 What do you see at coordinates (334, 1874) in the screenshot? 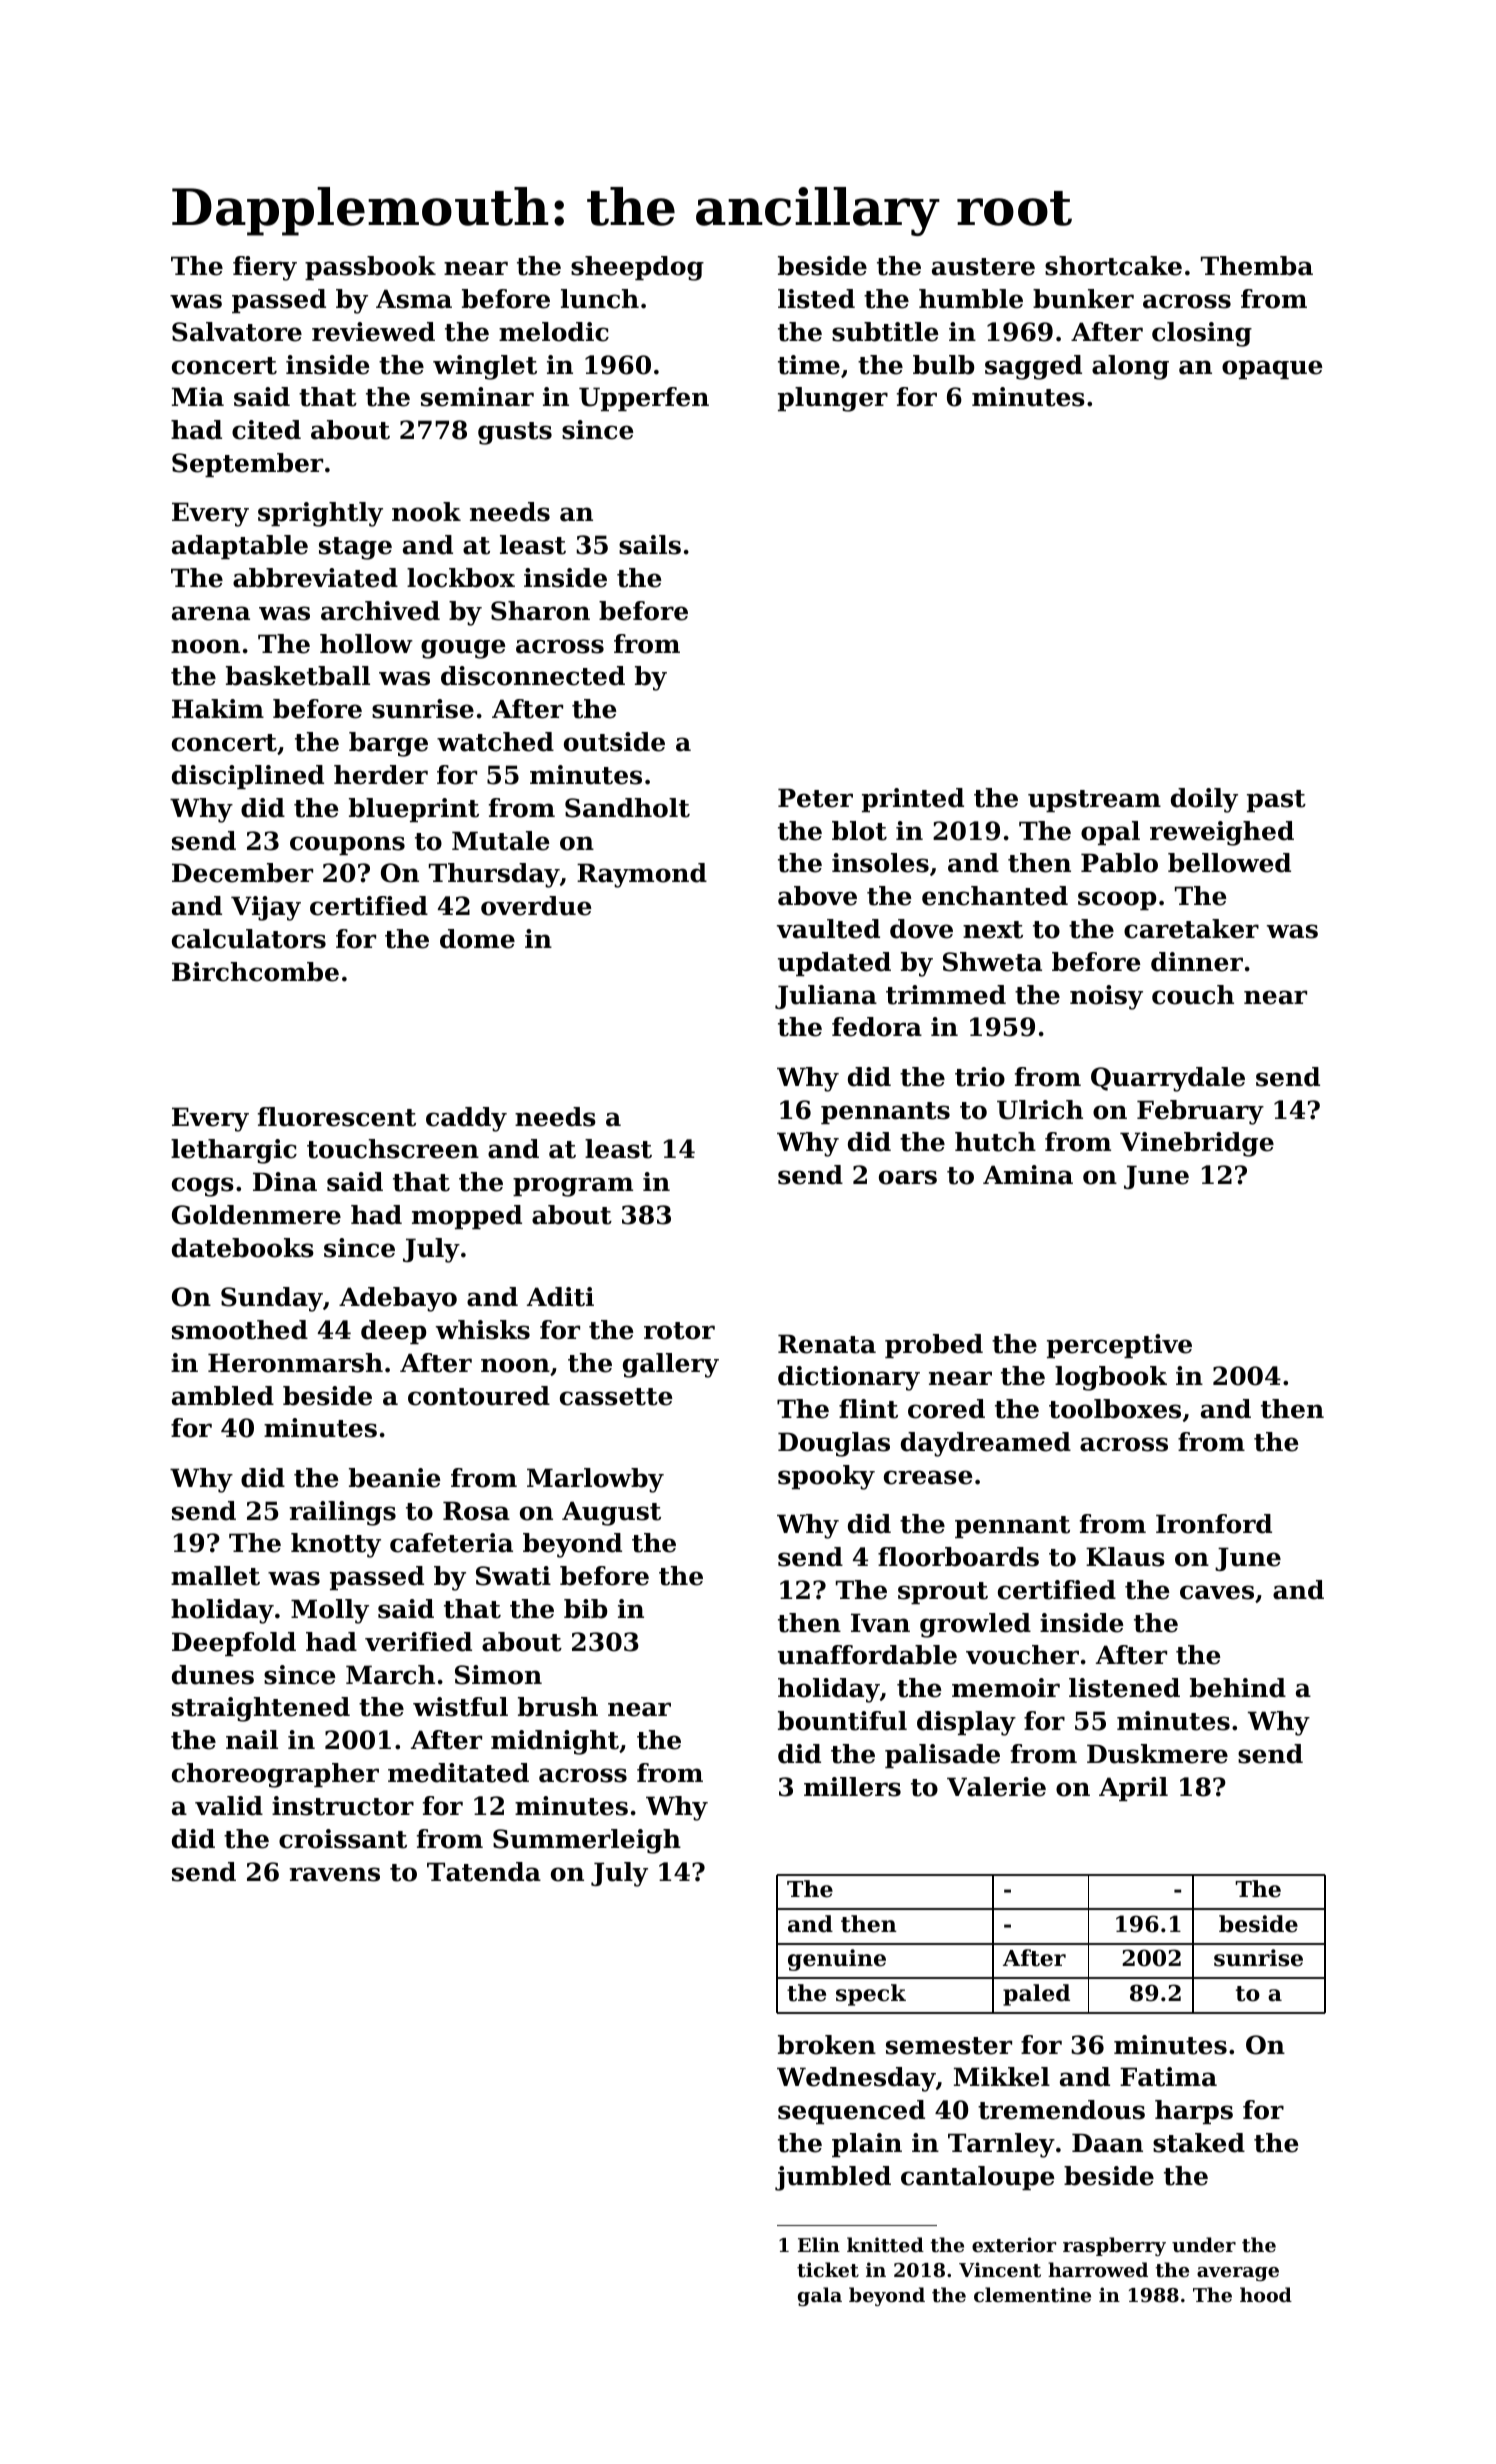
I see `ravens` at bounding box center [334, 1874].
